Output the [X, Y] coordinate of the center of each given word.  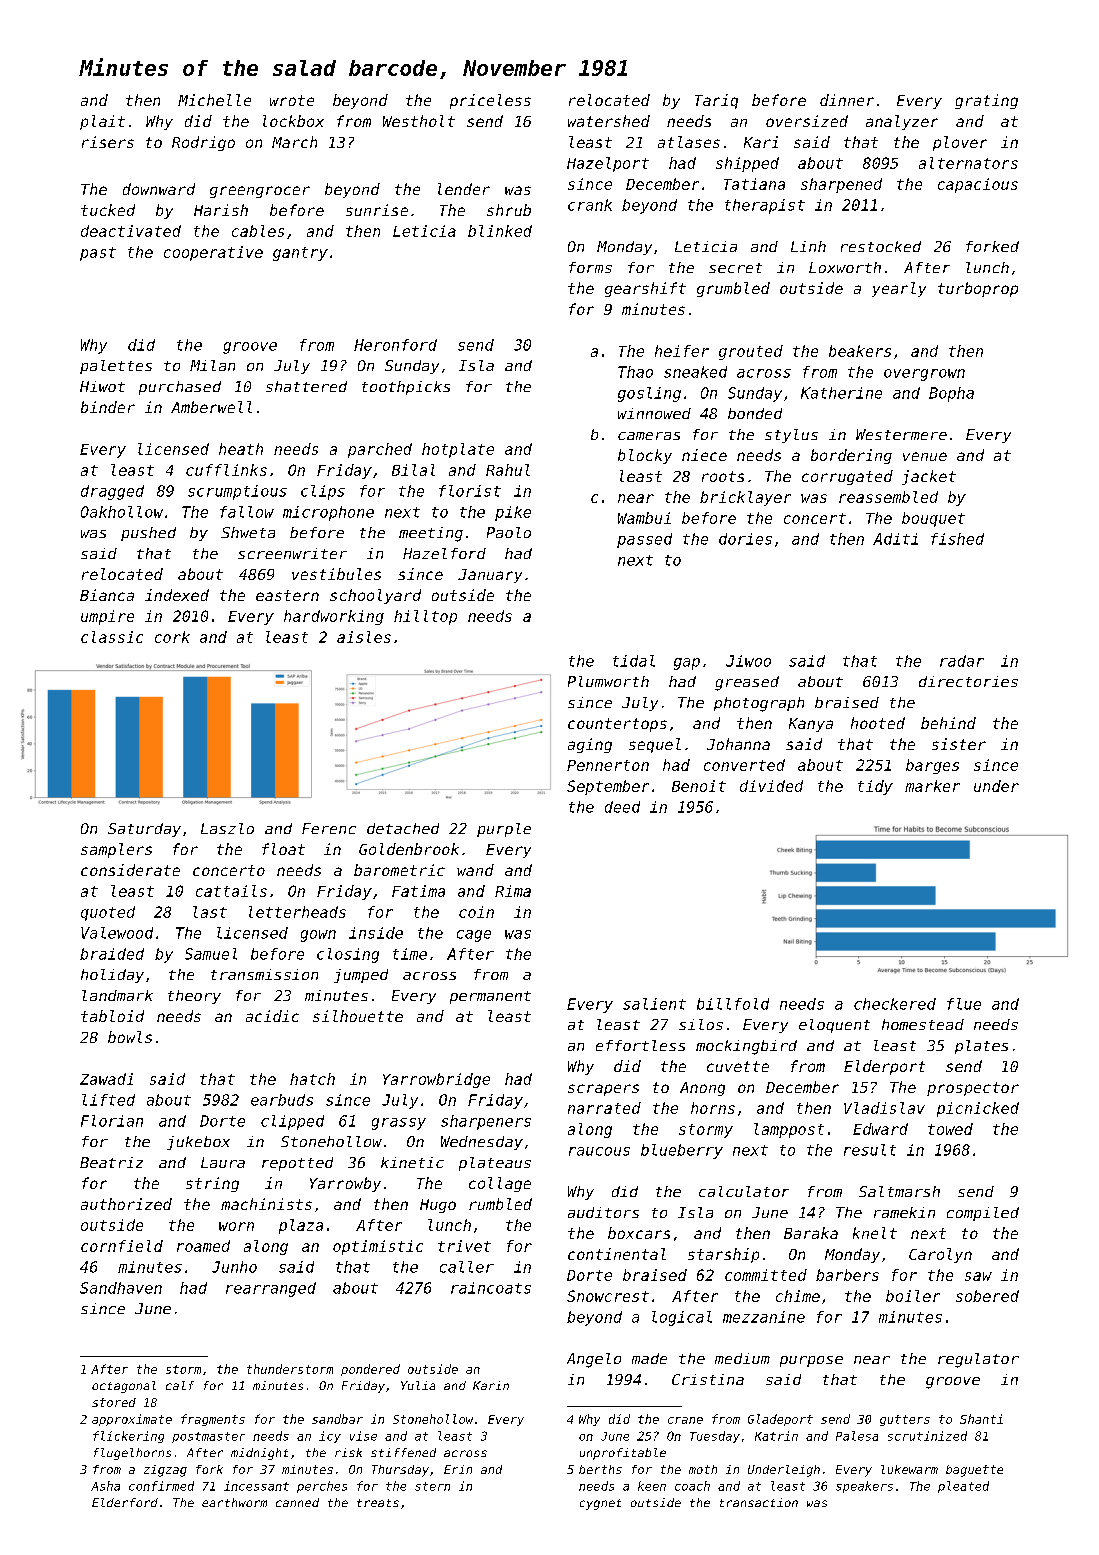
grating [986, 101]
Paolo [509, 532]
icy [330, 1437]
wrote [292, 100]
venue [925, 456]
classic [112, 637]
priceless [490, 101]
